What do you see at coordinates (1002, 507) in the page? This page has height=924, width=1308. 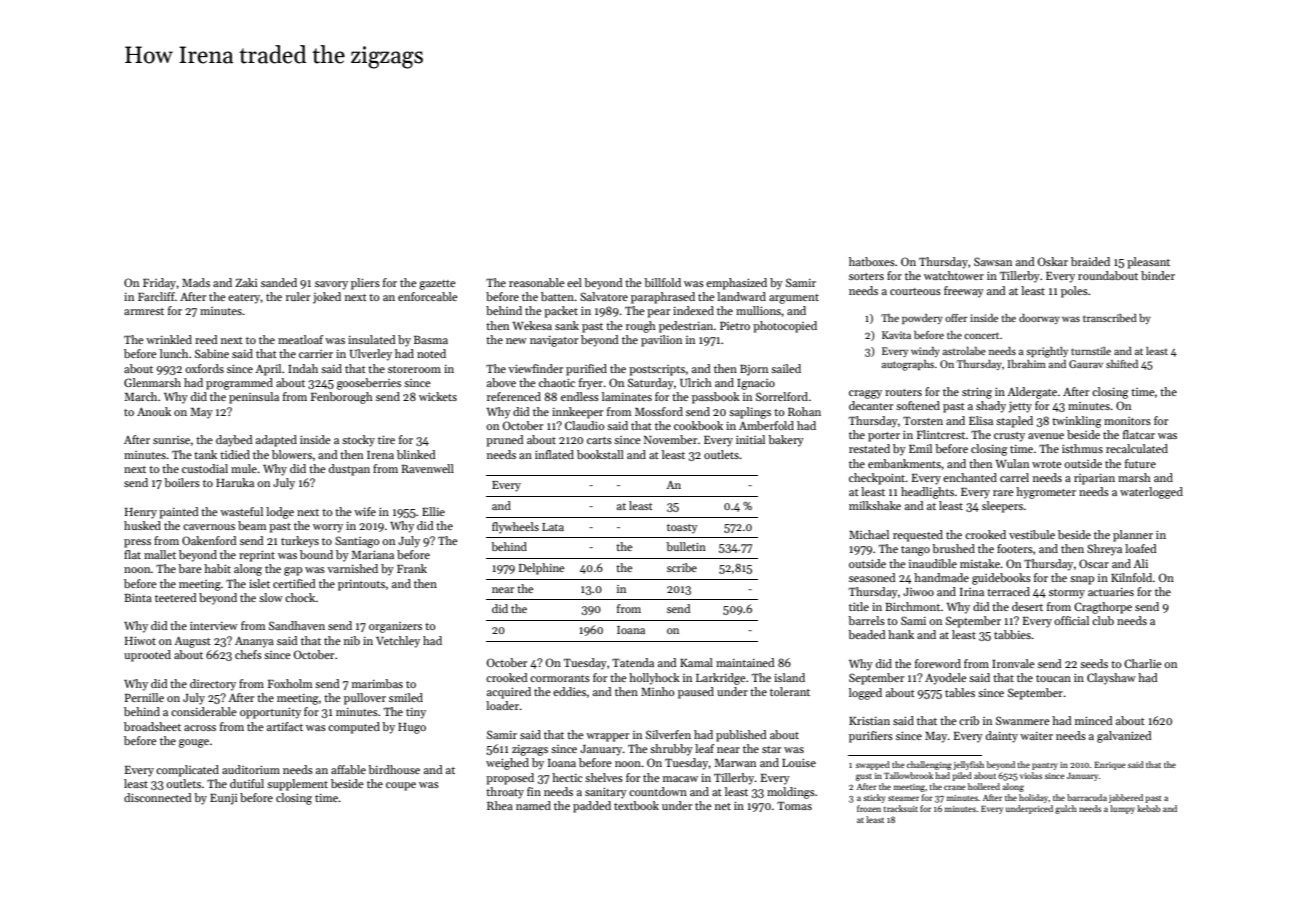 I see `sleepers` at bounding box center [1002, 507].
